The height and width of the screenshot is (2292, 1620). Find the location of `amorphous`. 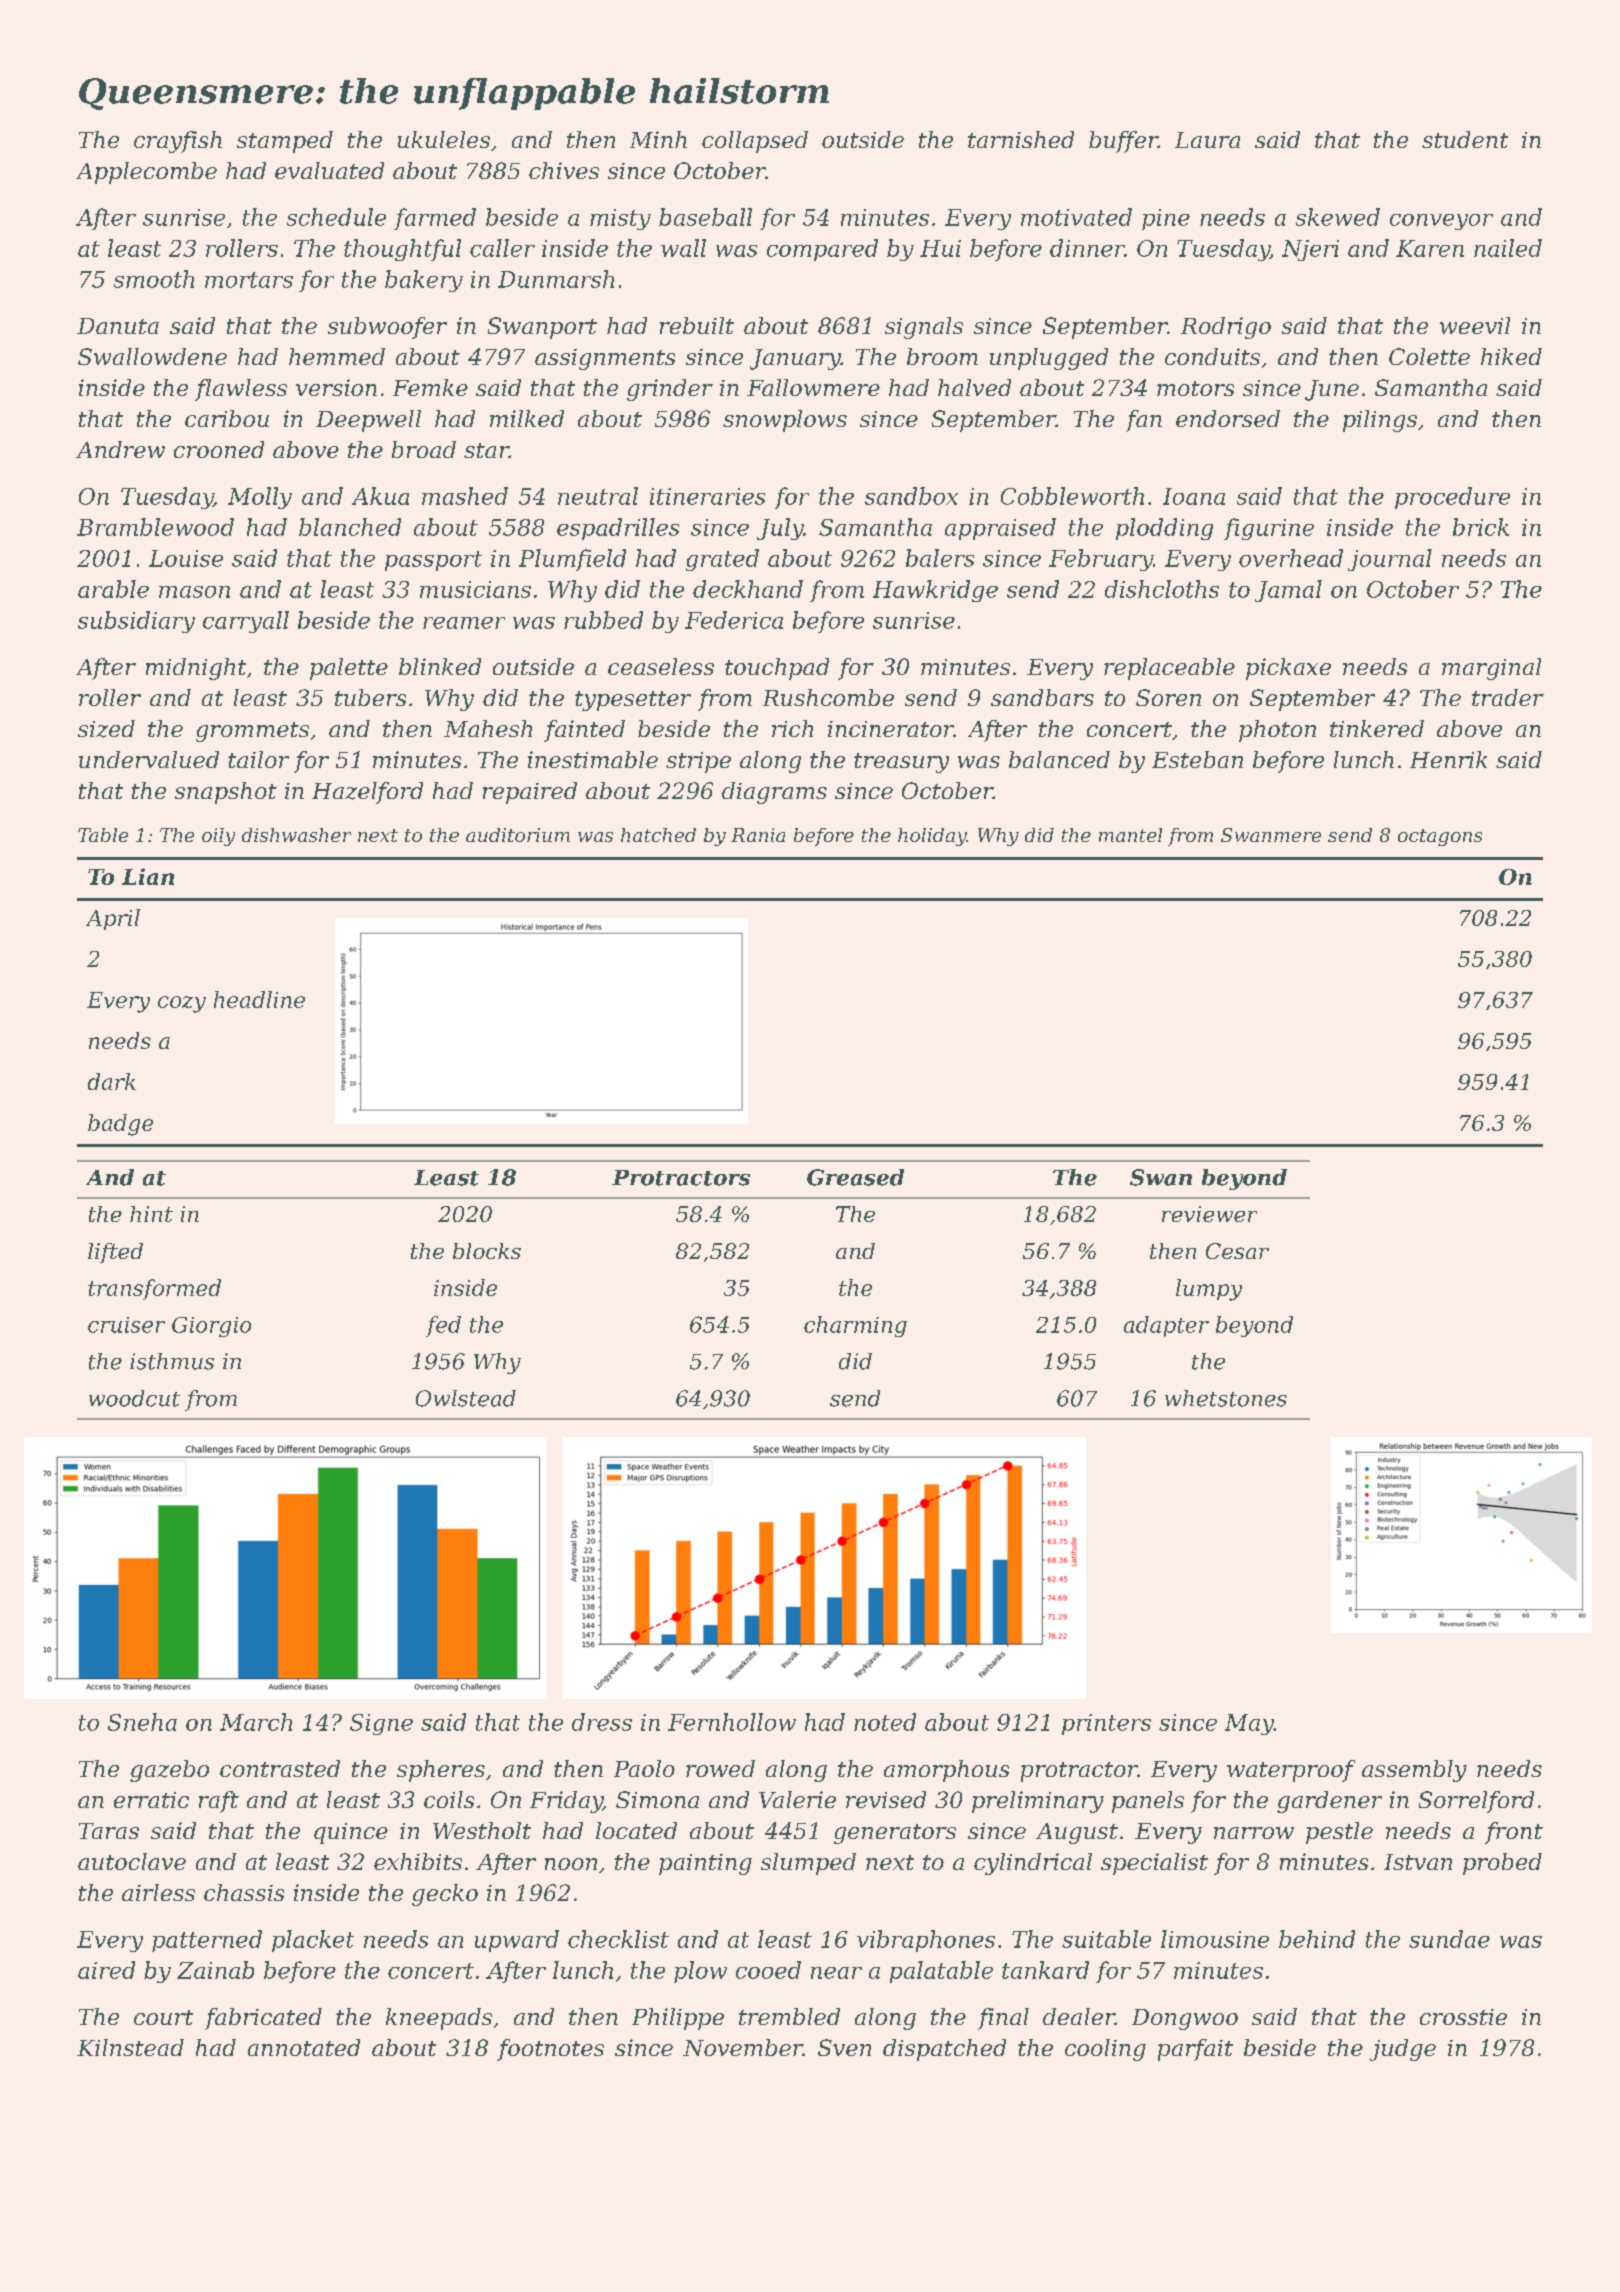

amorphous is located at coordinates (946, 1771).
